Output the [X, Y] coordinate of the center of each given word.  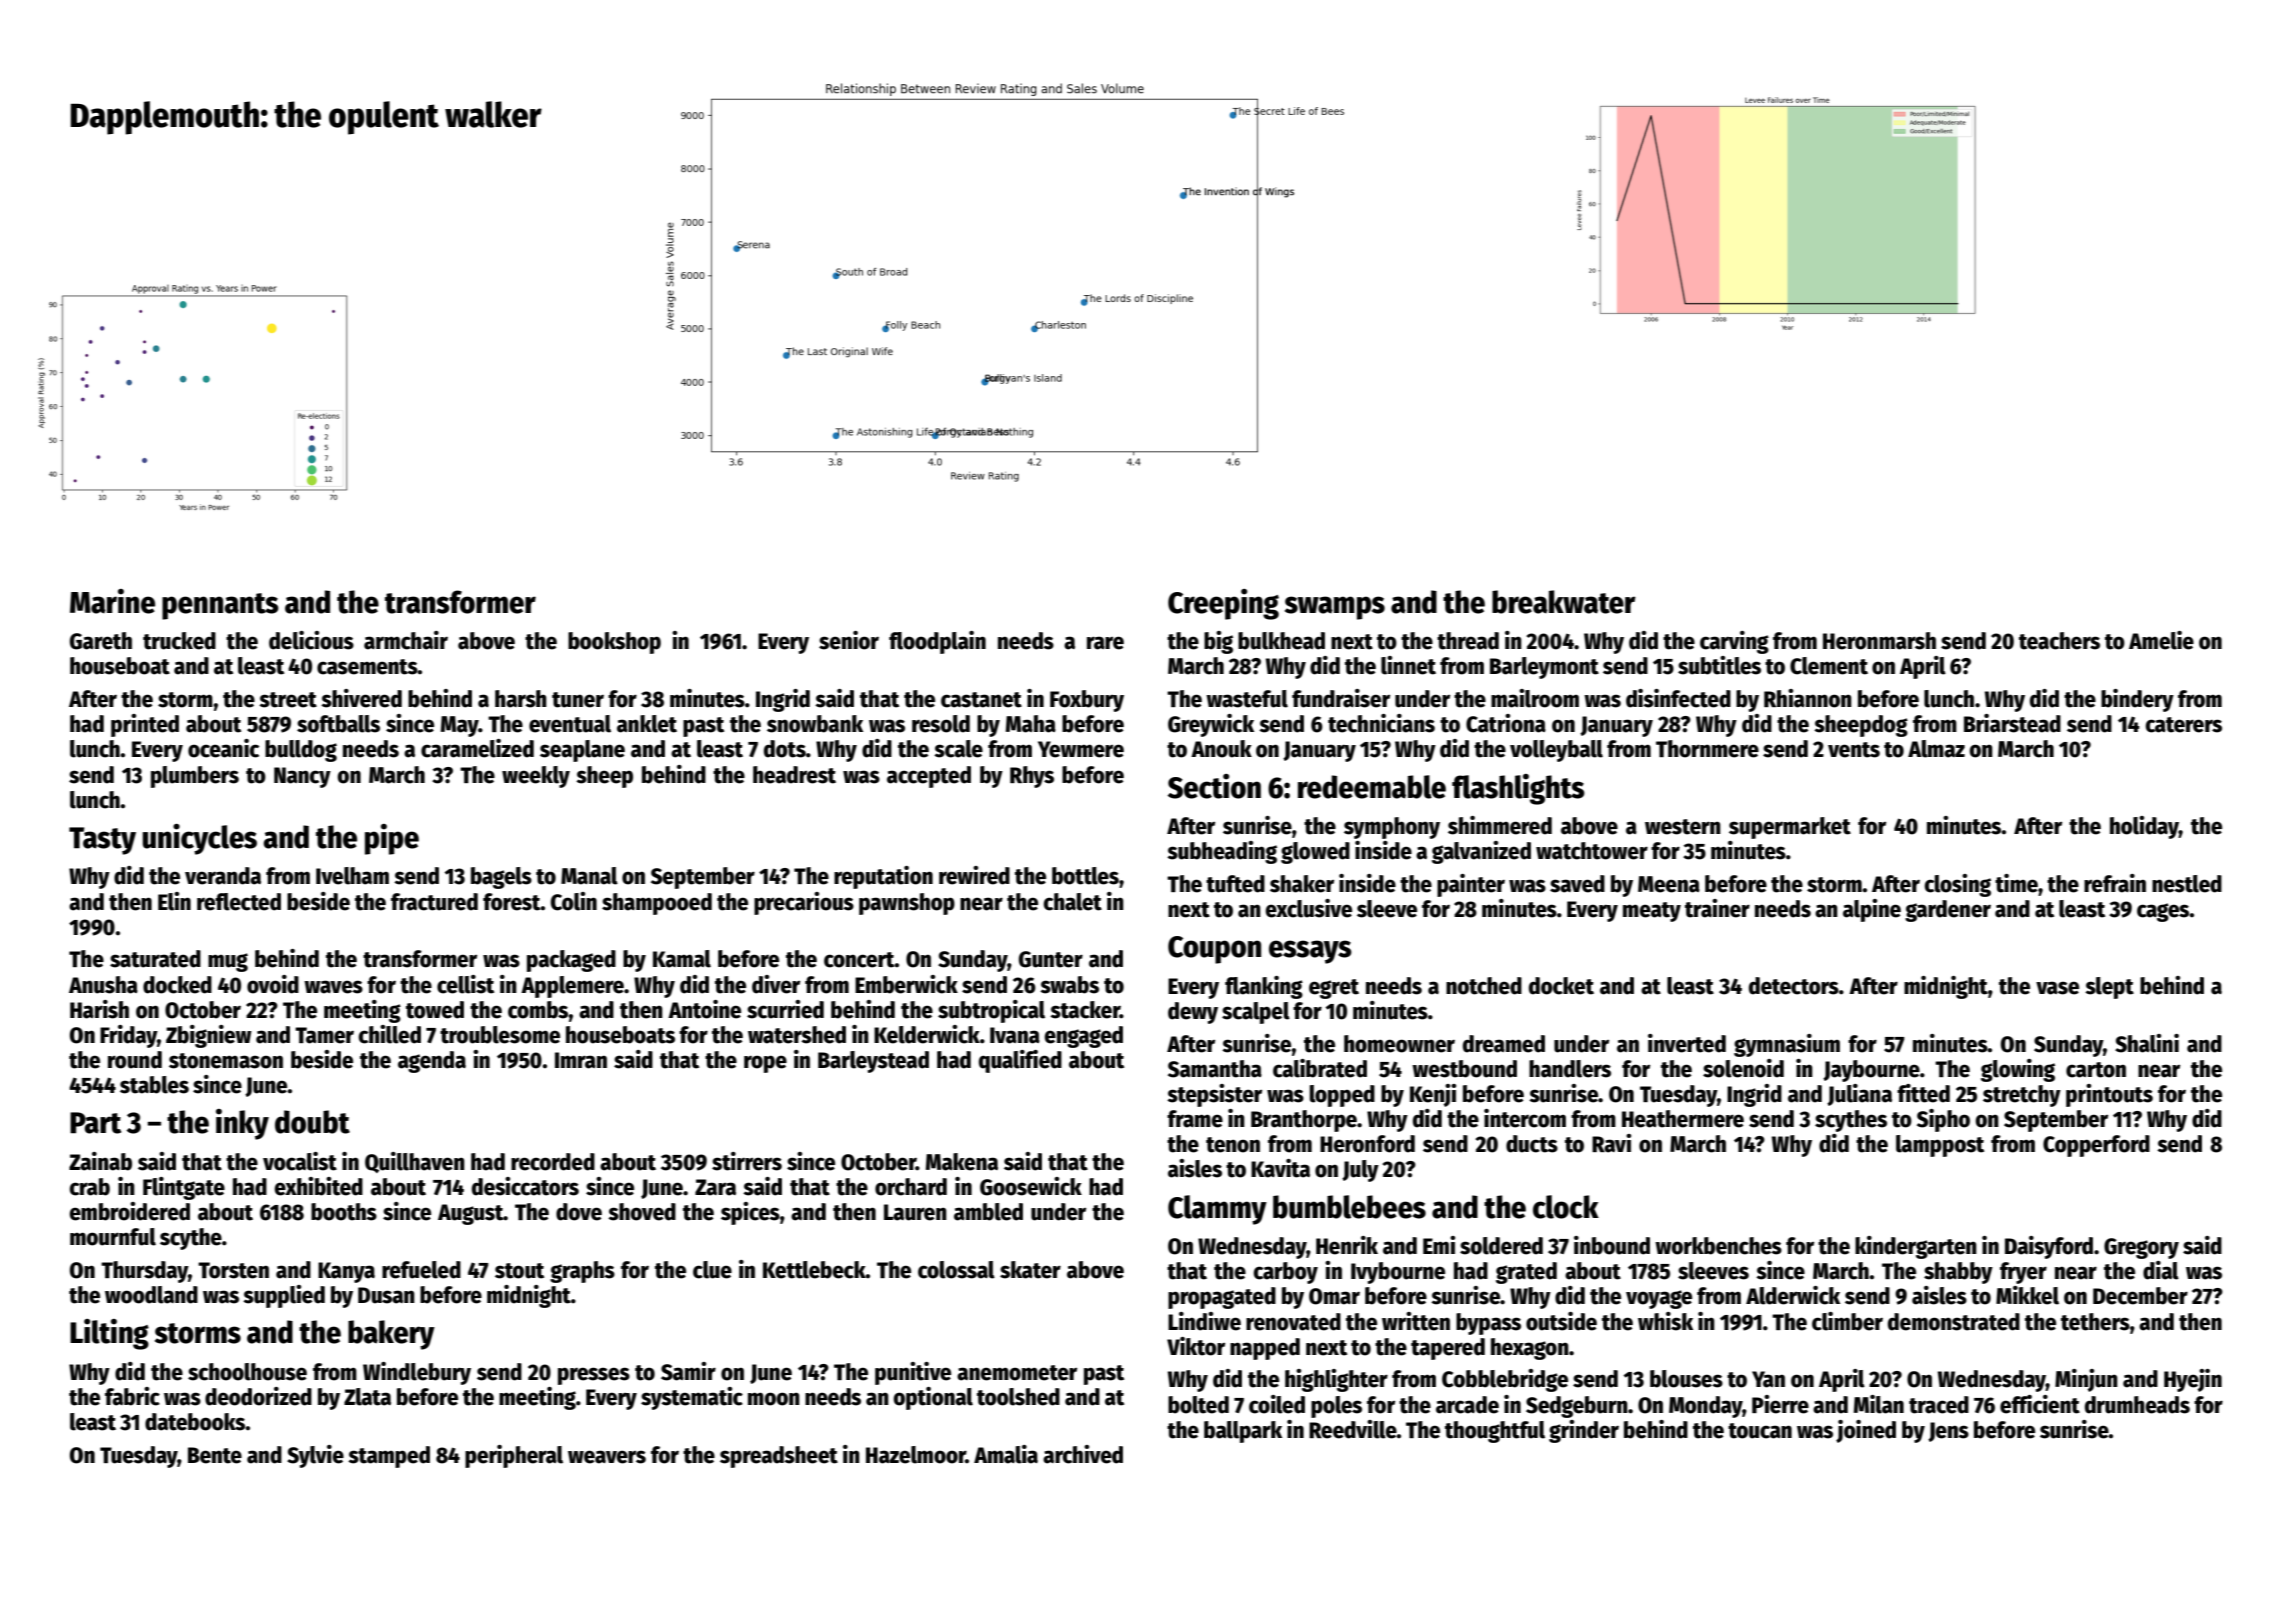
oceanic [223, 748]
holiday [2144, 827]
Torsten [233, 1270]
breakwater [1564, 602]
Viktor [1196, 1346]
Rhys [1032, 777]
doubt [312, 1122]
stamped [389, 1457]
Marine [112, 601]
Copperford [2096, 1146]
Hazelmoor [916, 1455]
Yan [1768, 1379]
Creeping [1223, 604]
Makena [962, 1162]
